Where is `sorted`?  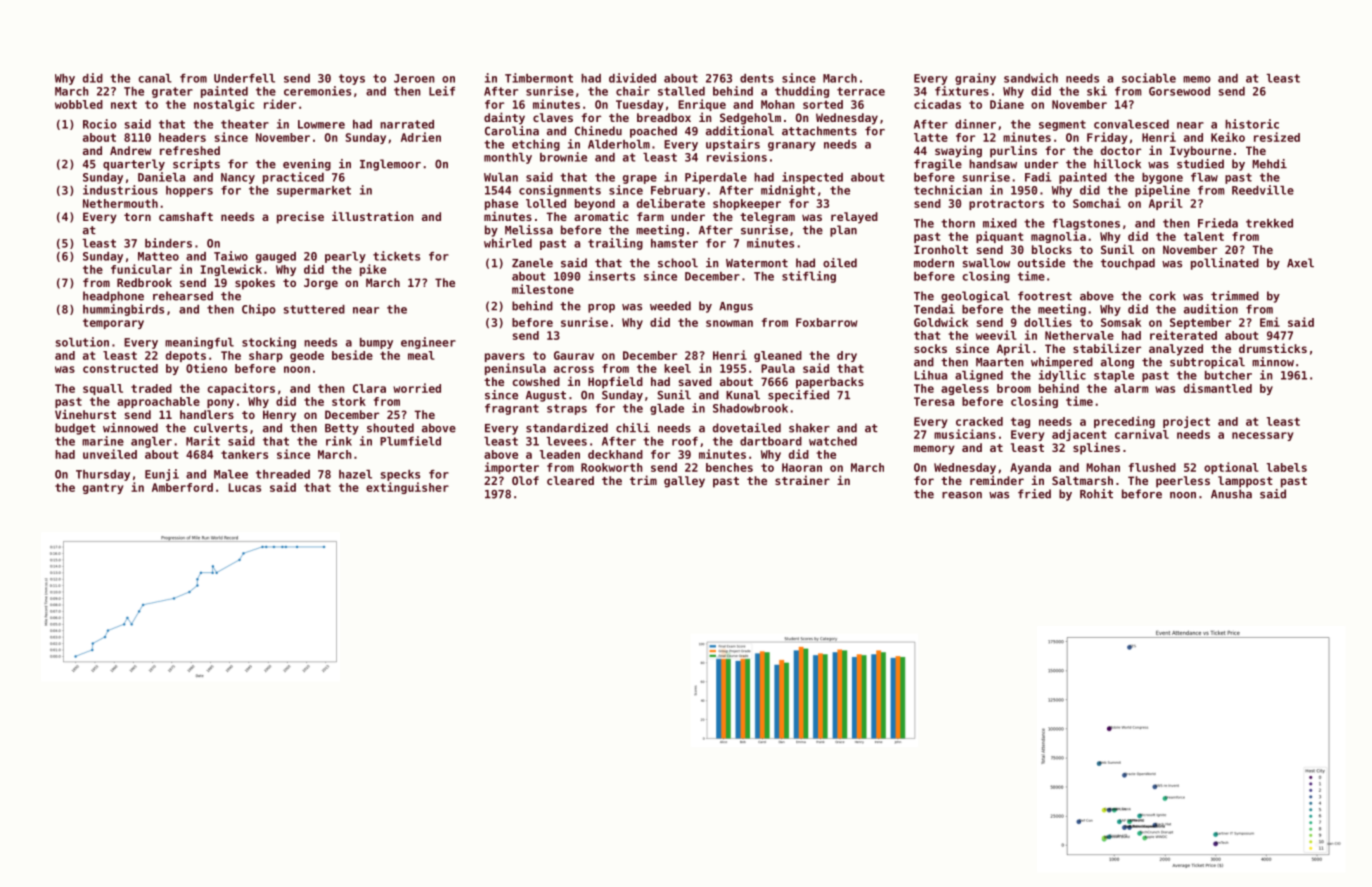 sorted is located at coordinates (823, 104).
